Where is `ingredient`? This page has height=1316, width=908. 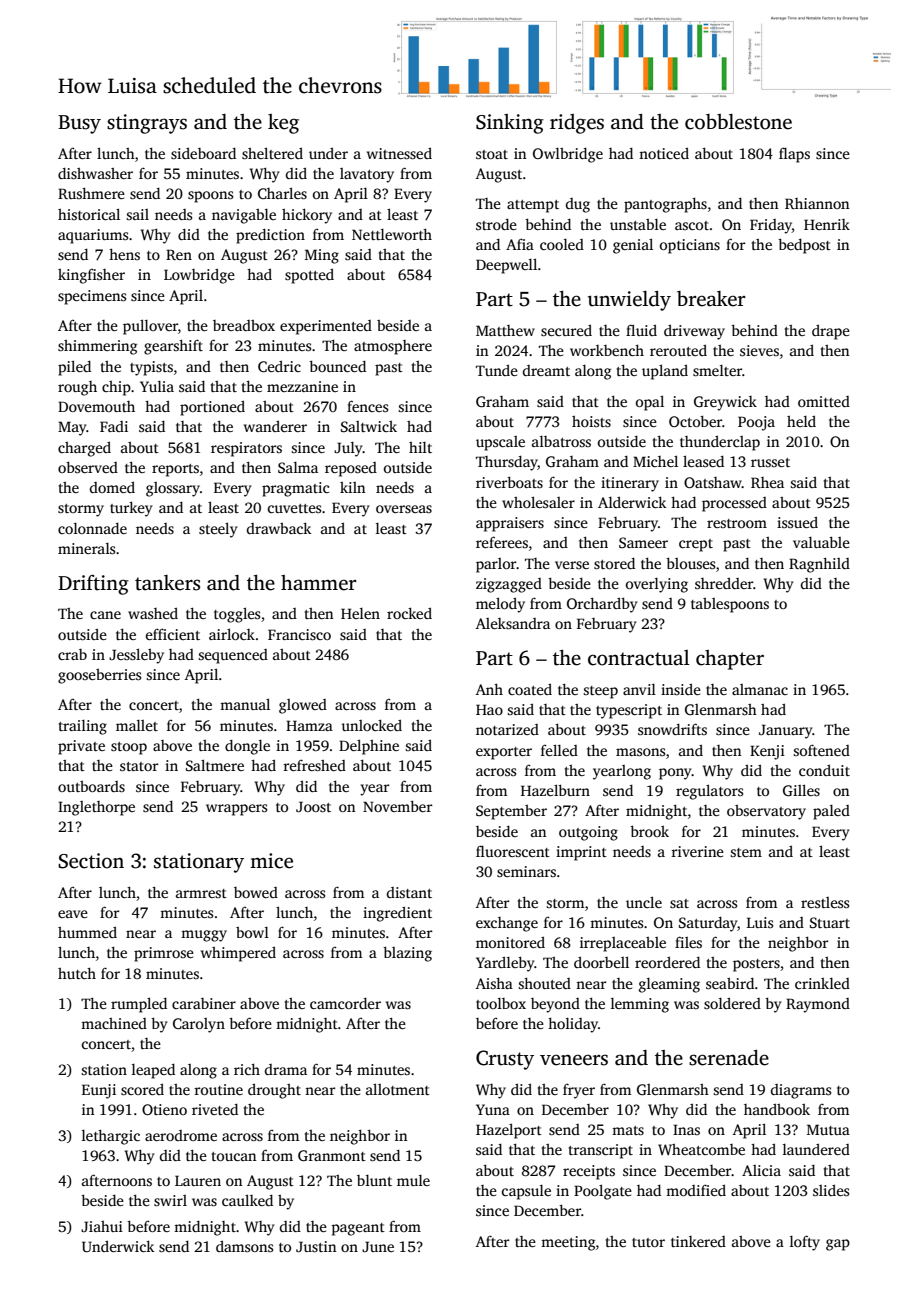 ingredient is located at coordinates (397, 914).
